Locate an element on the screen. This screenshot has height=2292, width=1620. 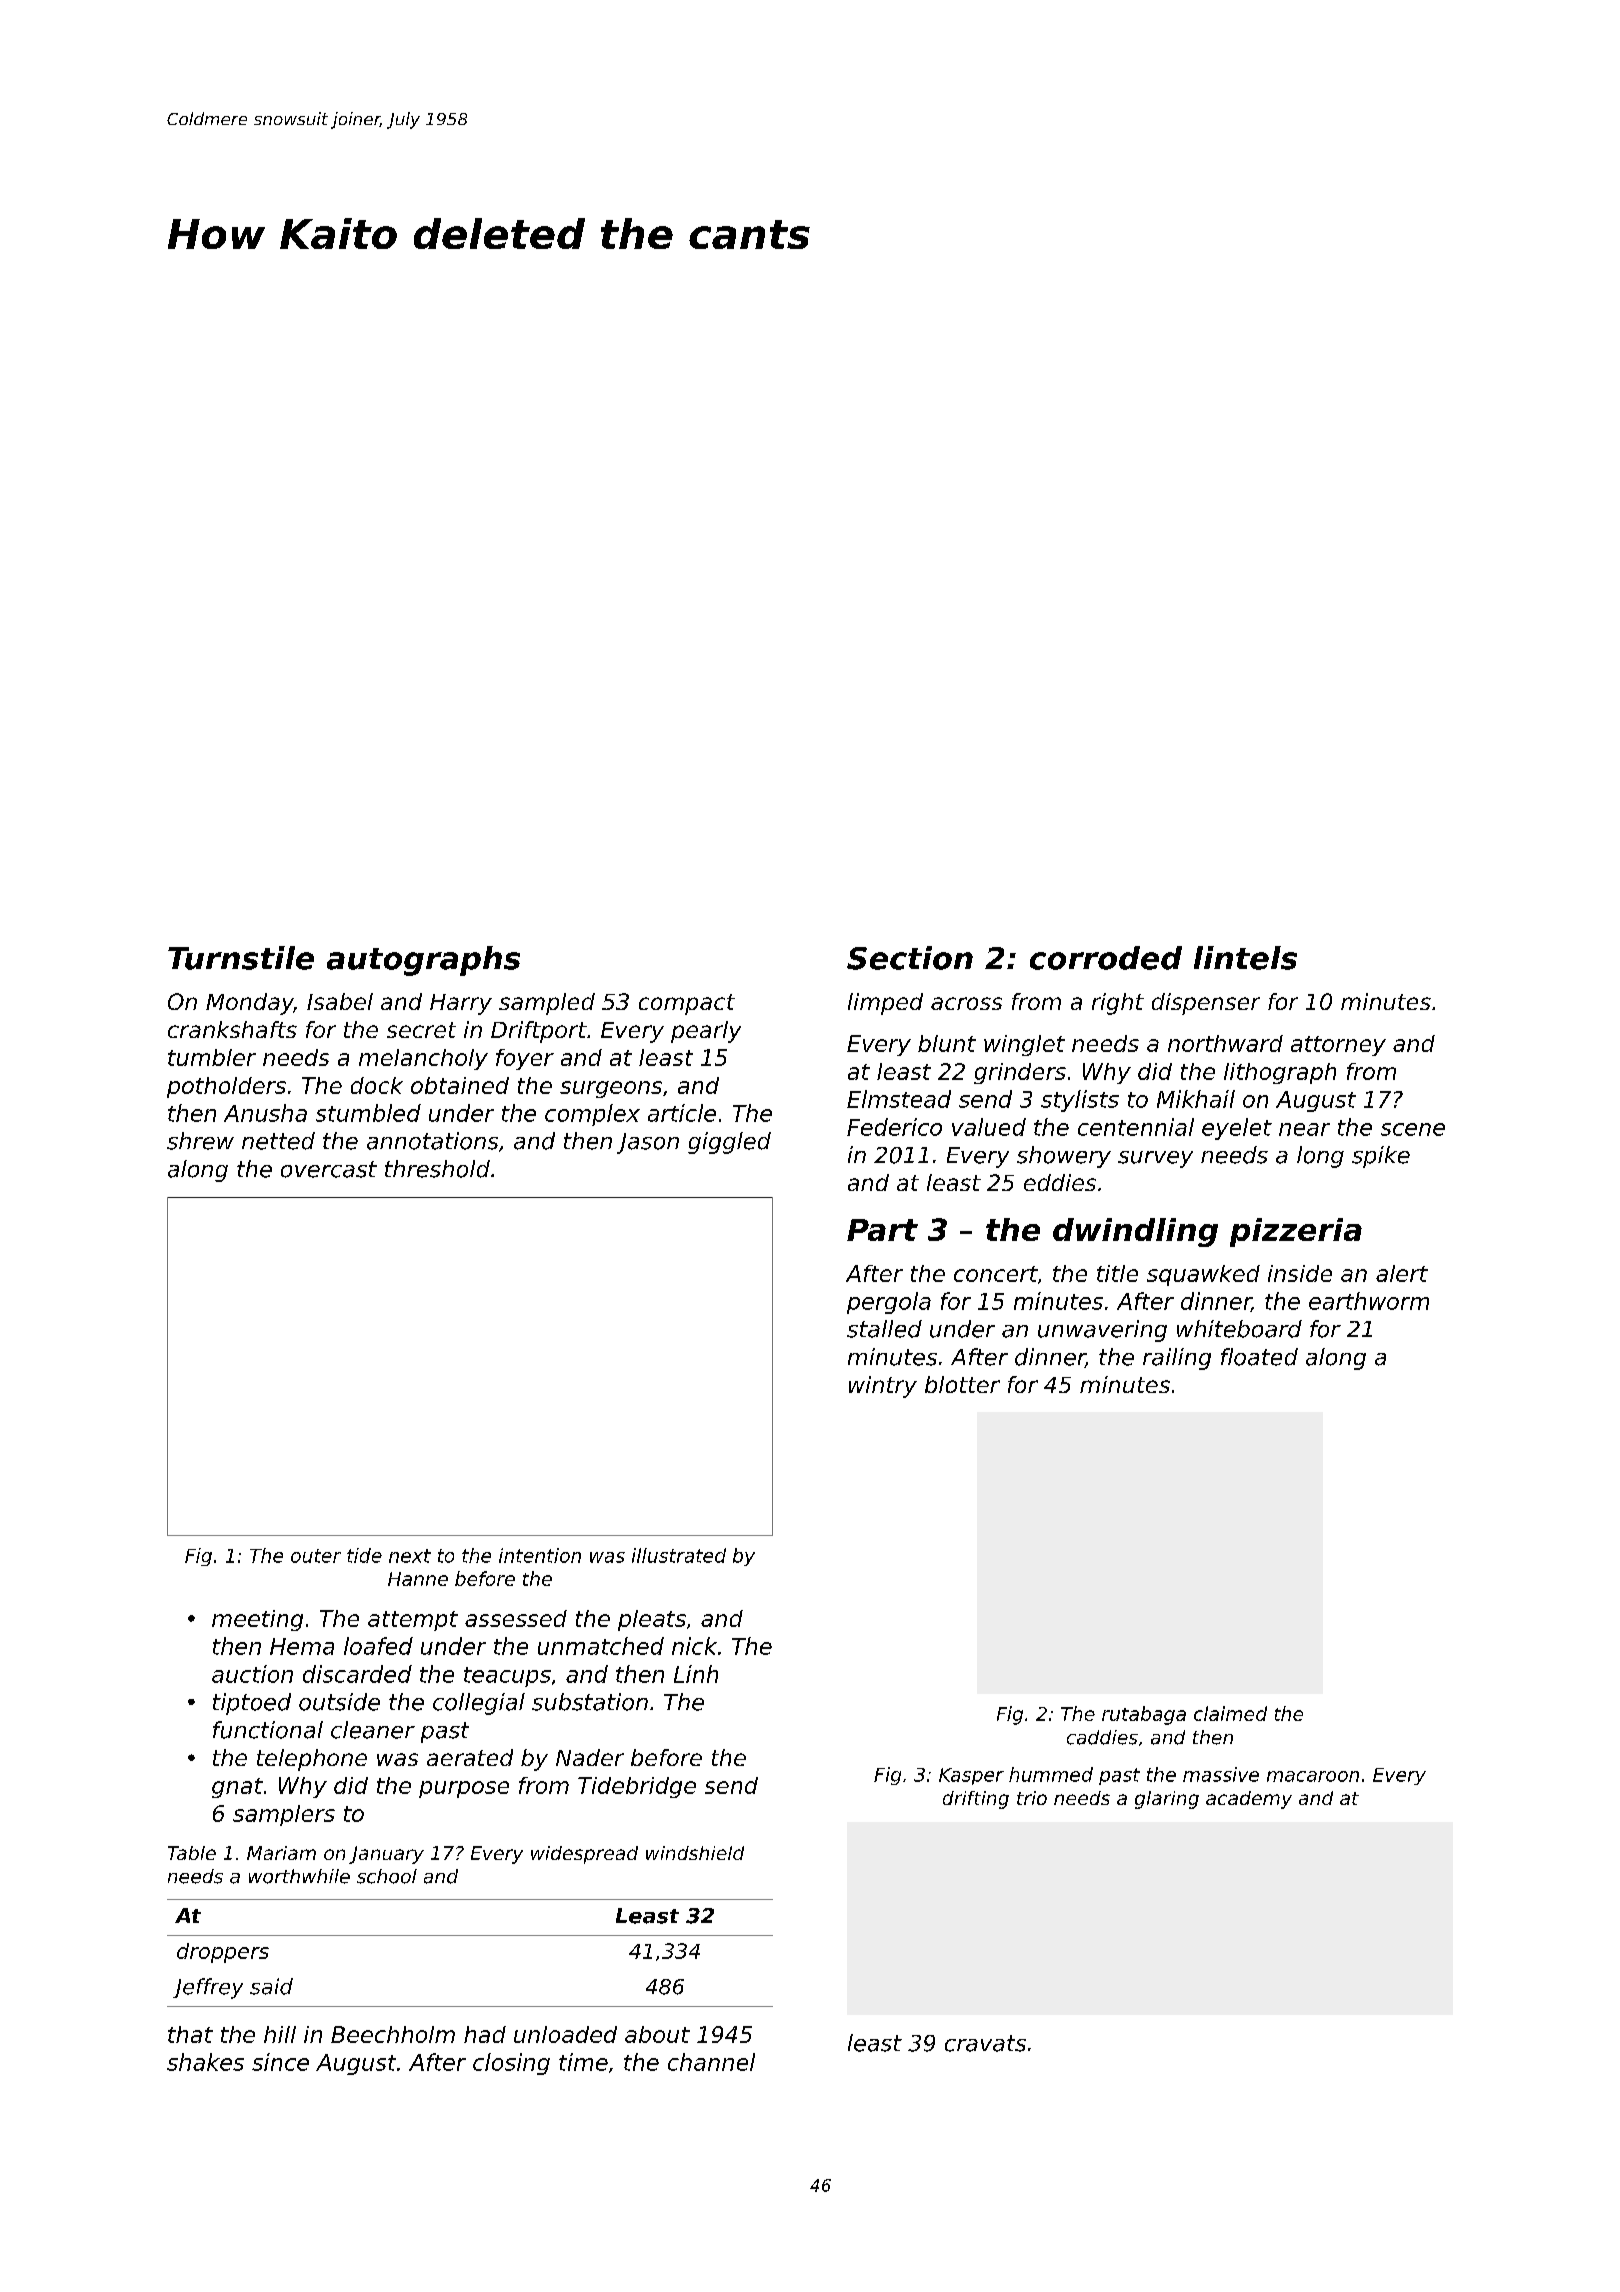
claimed is located at coordinates (1230, 1713).
